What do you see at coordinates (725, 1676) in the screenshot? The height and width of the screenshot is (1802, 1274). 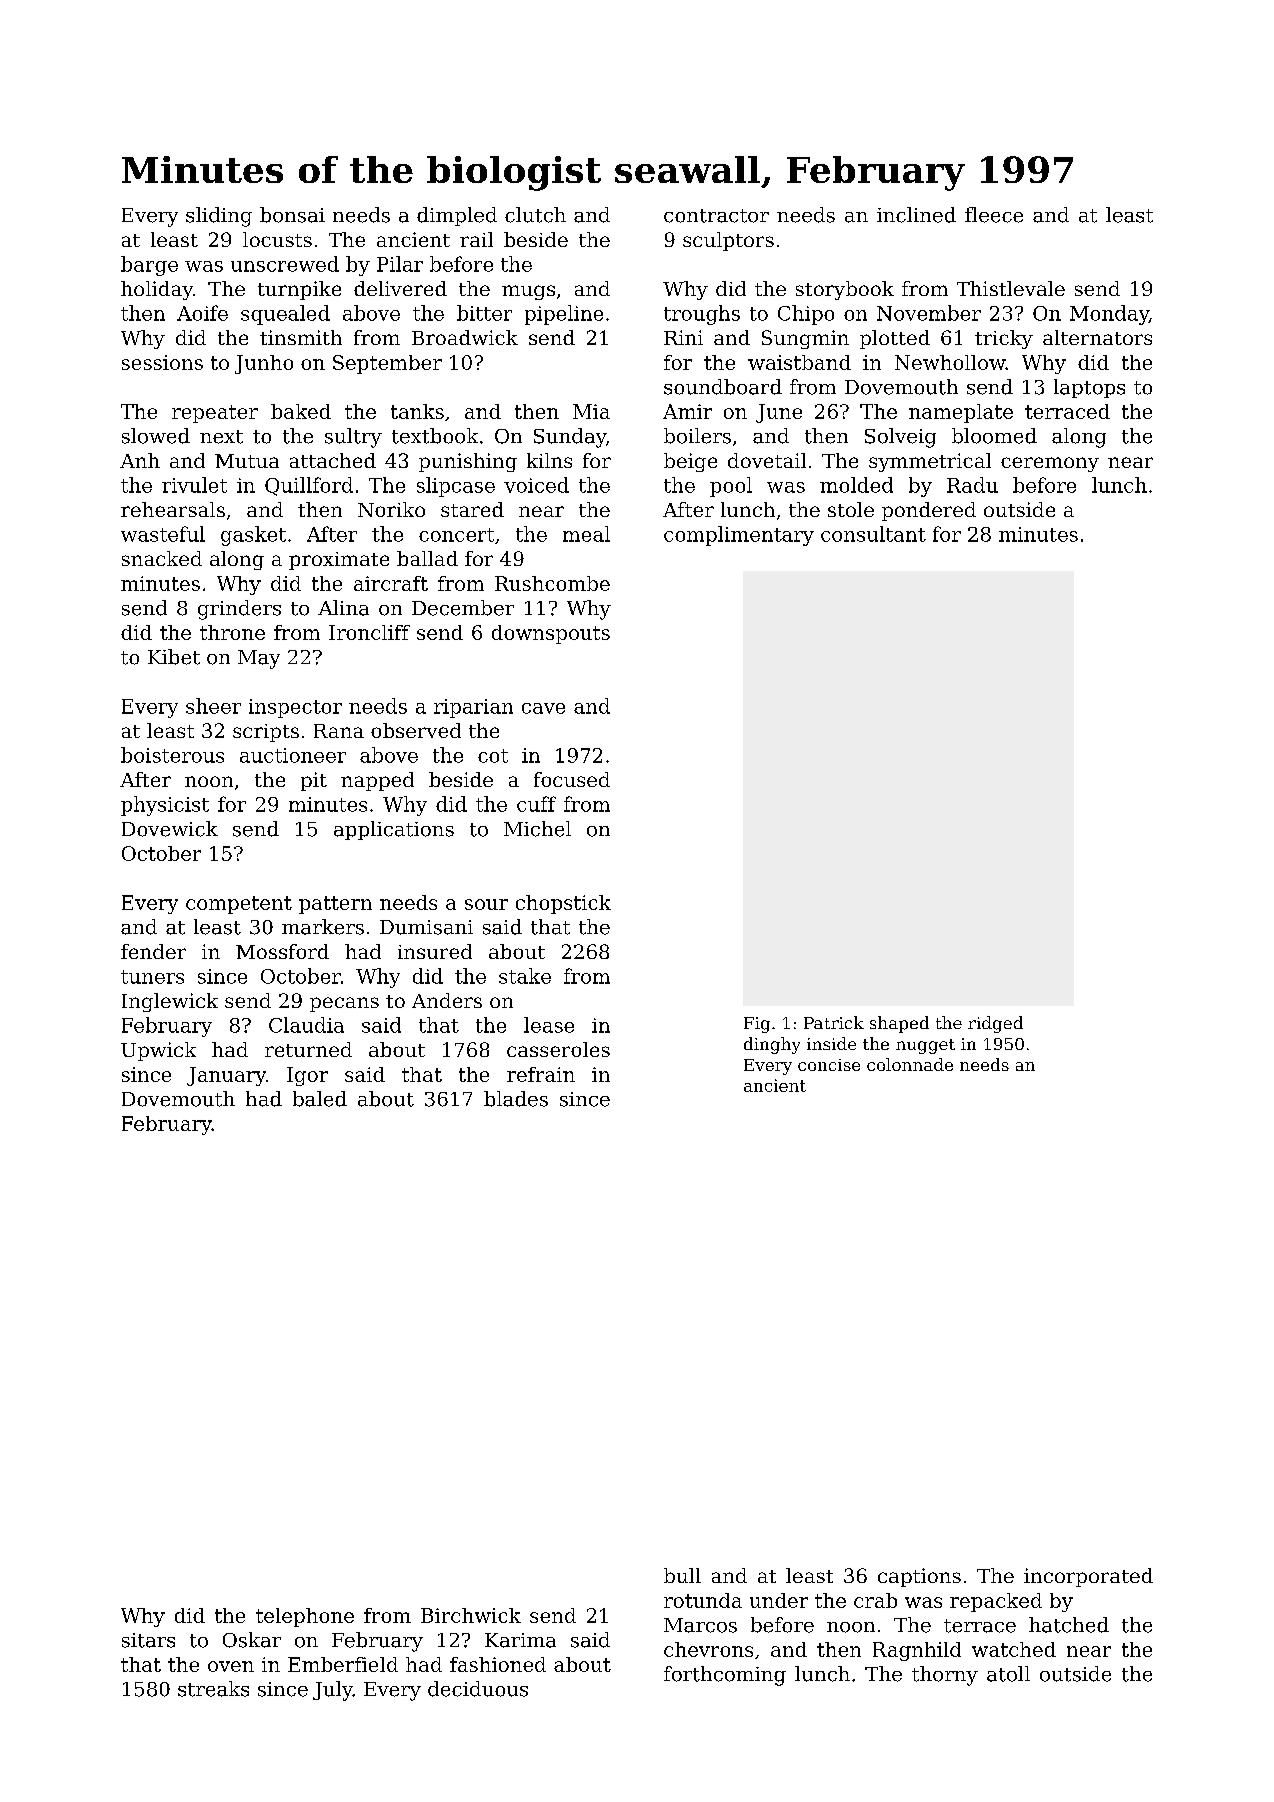 I see `forthcoming` at bounding box center [725, 1676].
